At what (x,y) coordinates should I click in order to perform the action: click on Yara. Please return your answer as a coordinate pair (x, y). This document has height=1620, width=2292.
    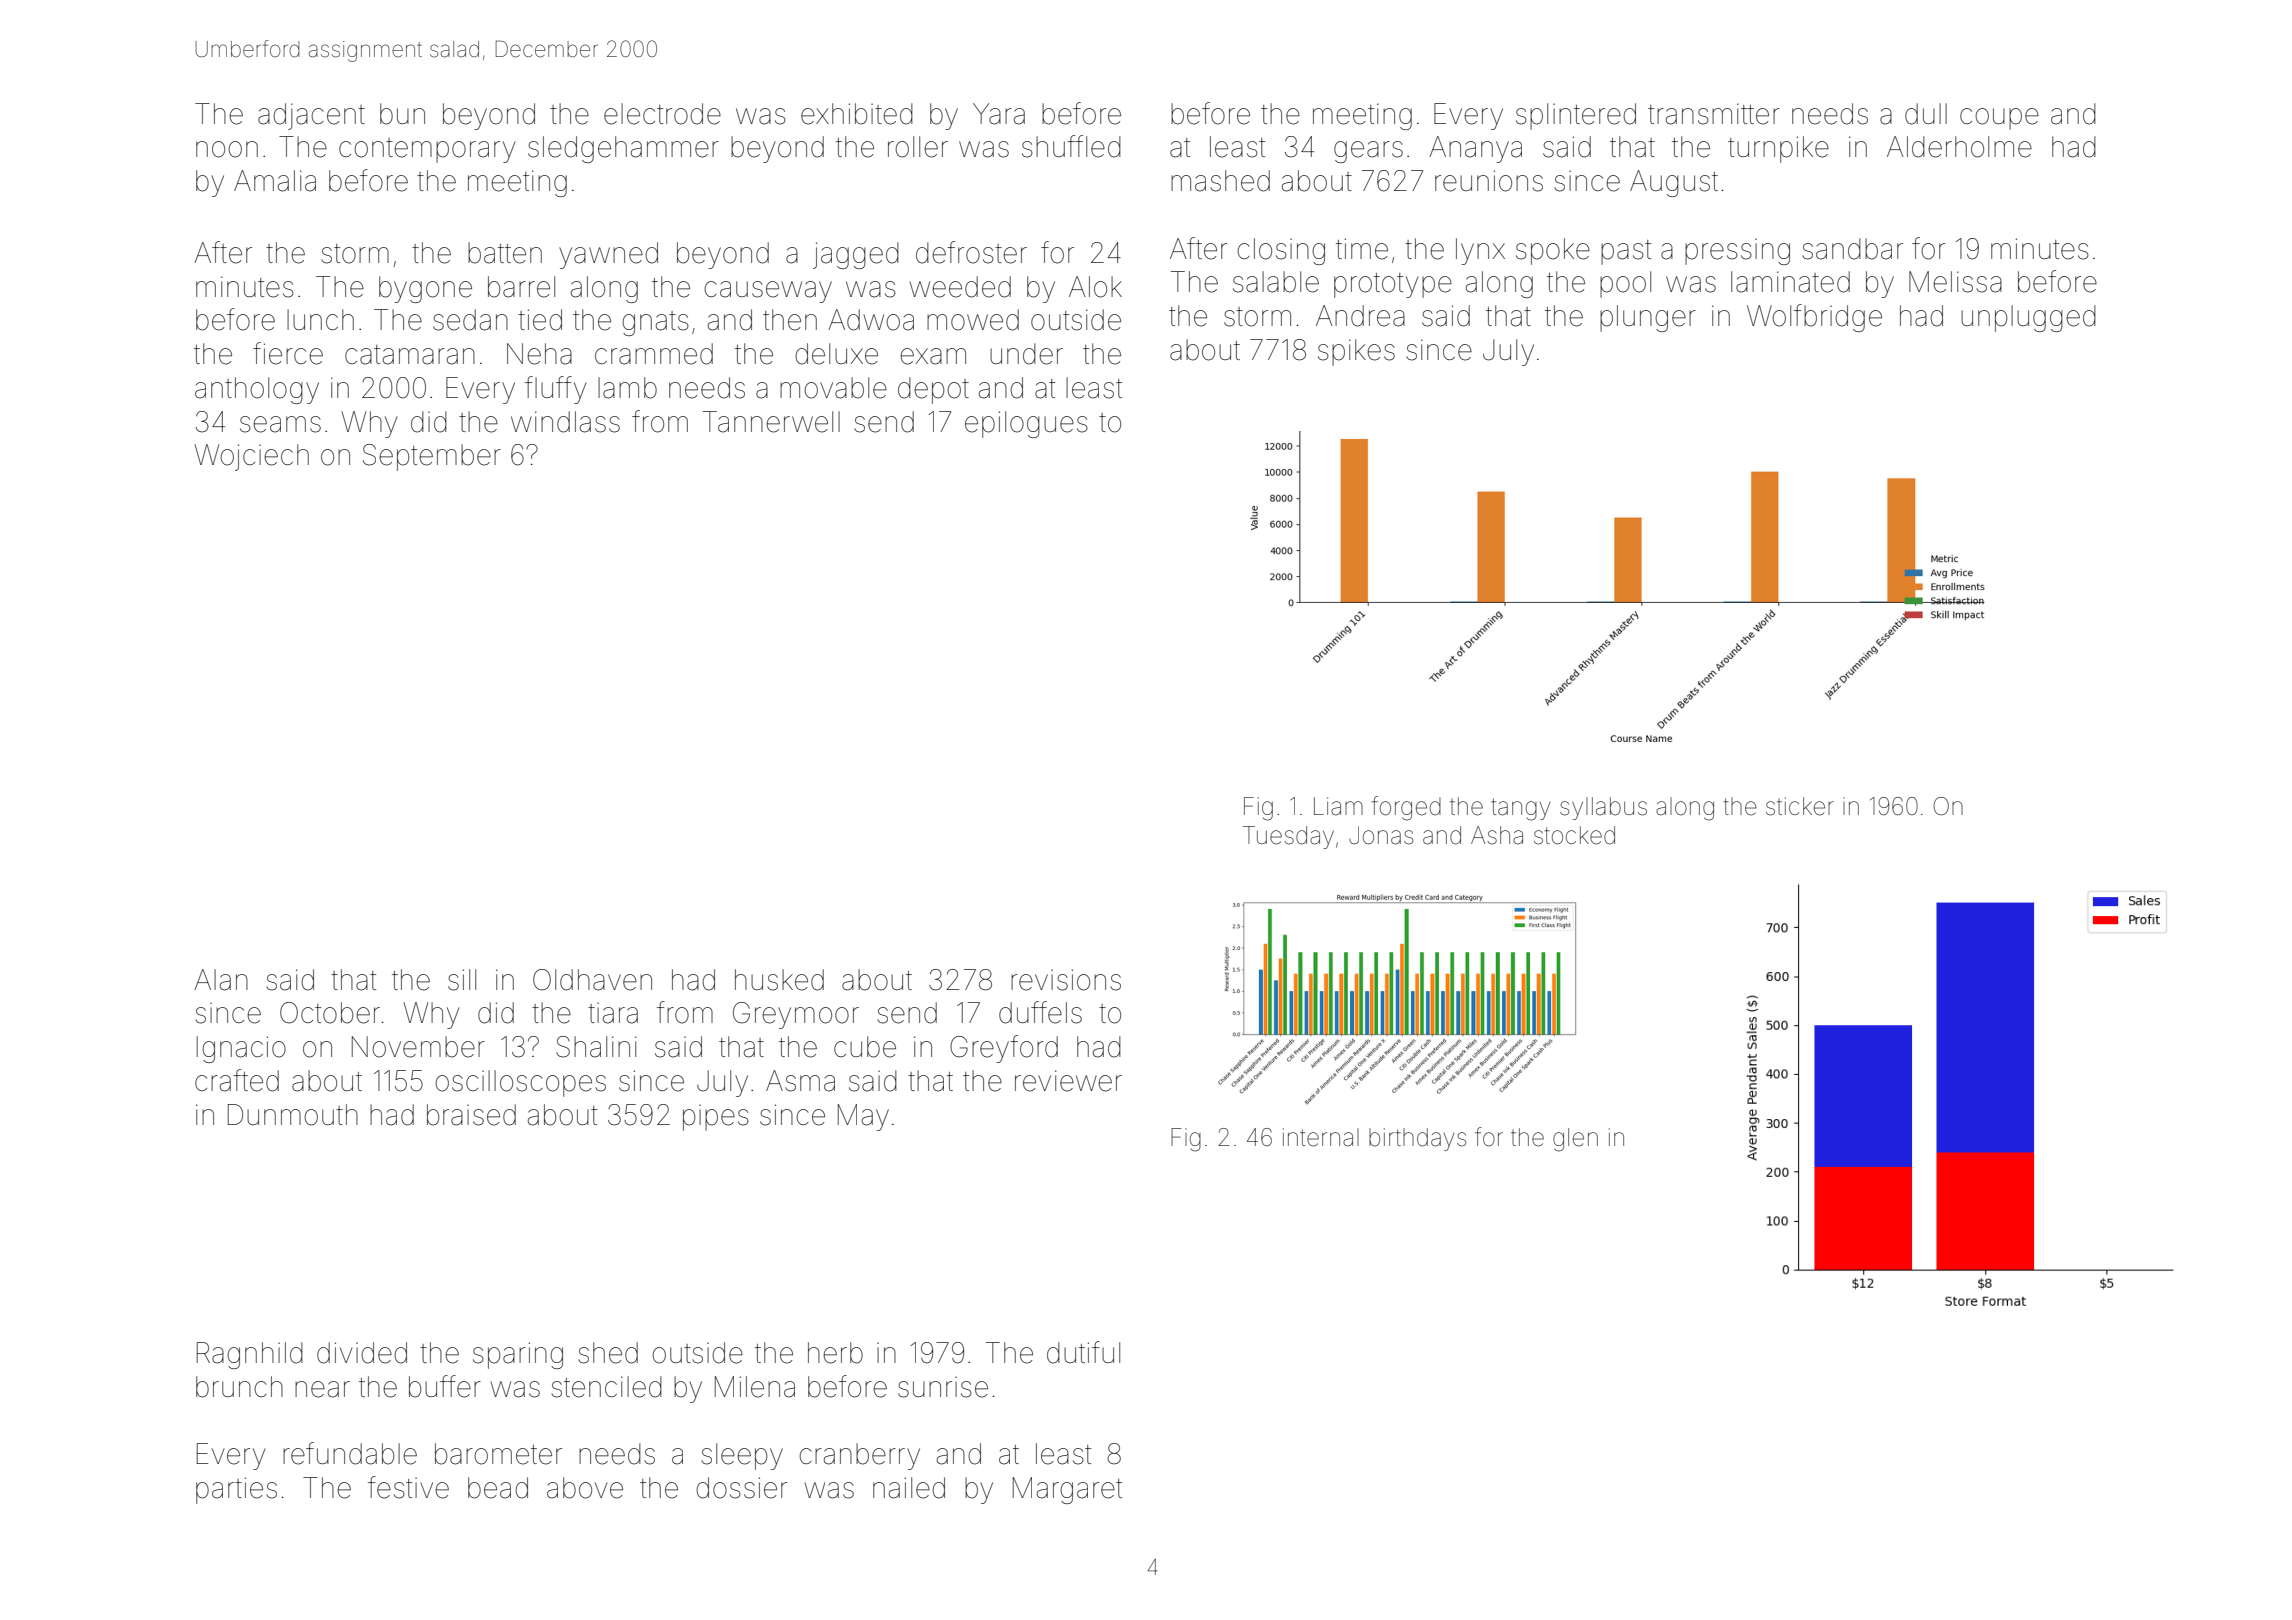
    Looking at the image, I should click on (999, 114).
